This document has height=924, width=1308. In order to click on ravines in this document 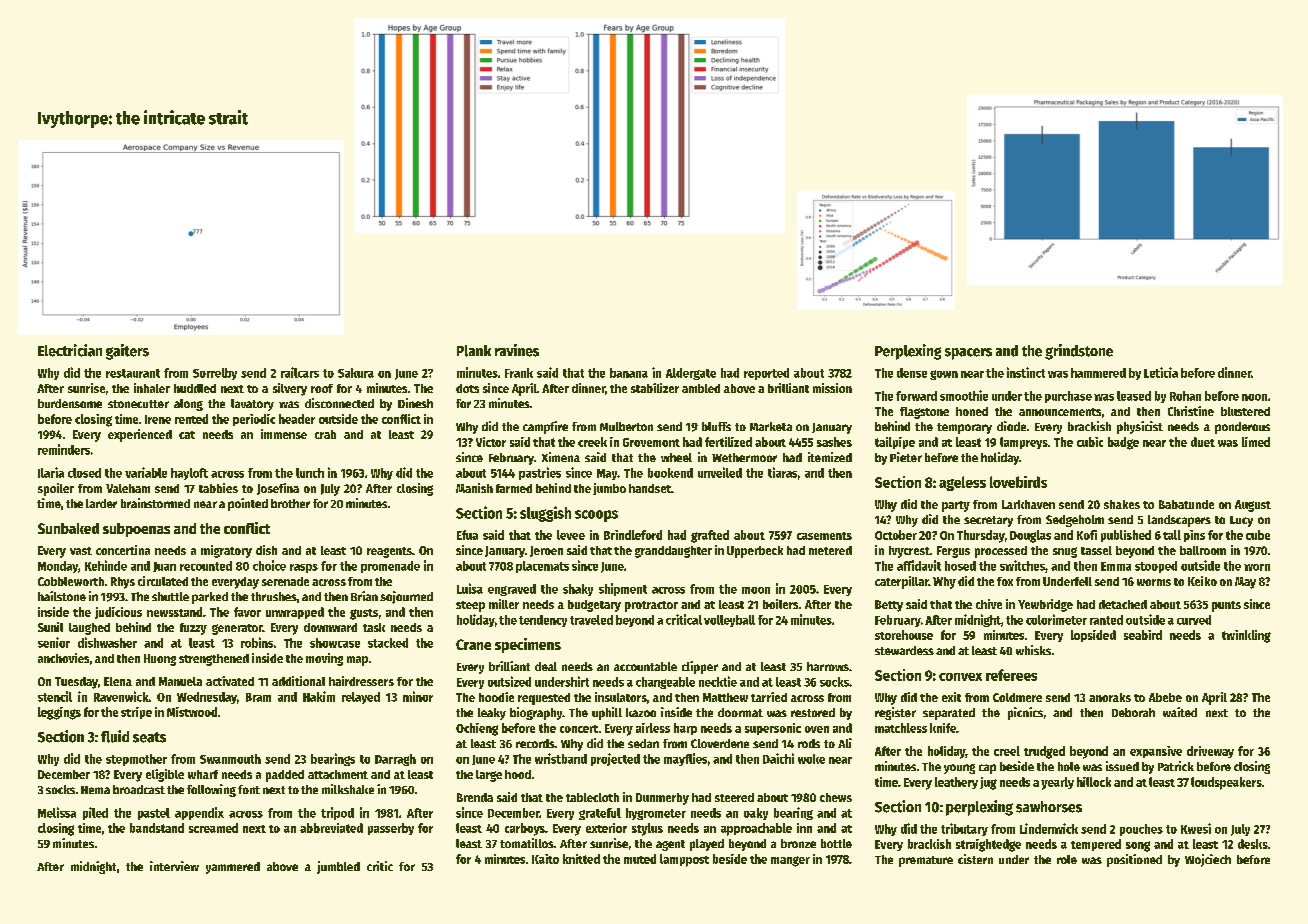, I will do `click(517, 350)`.
